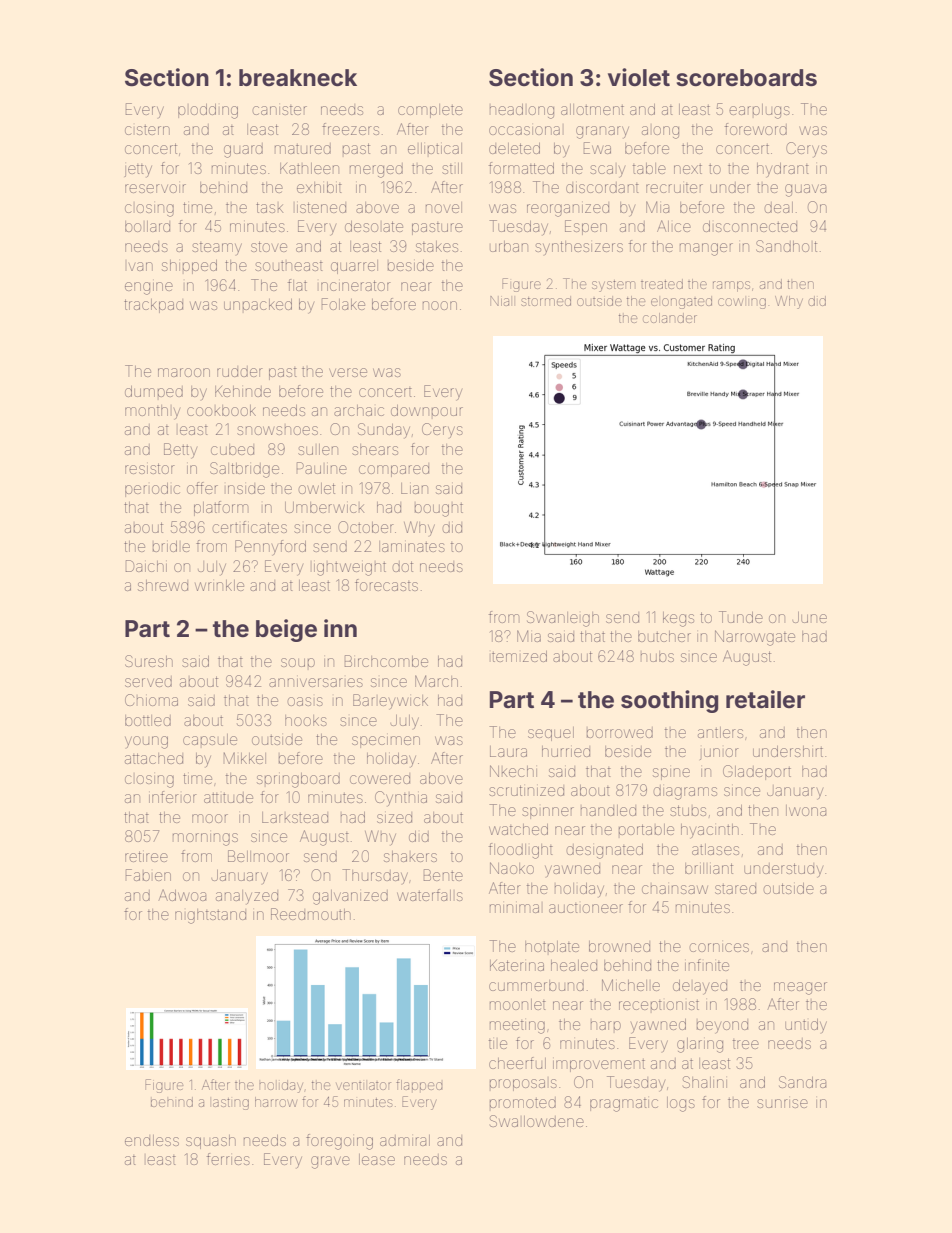 This page has width=952, height=1233. I want to click on plodding, so click(208, 111).
